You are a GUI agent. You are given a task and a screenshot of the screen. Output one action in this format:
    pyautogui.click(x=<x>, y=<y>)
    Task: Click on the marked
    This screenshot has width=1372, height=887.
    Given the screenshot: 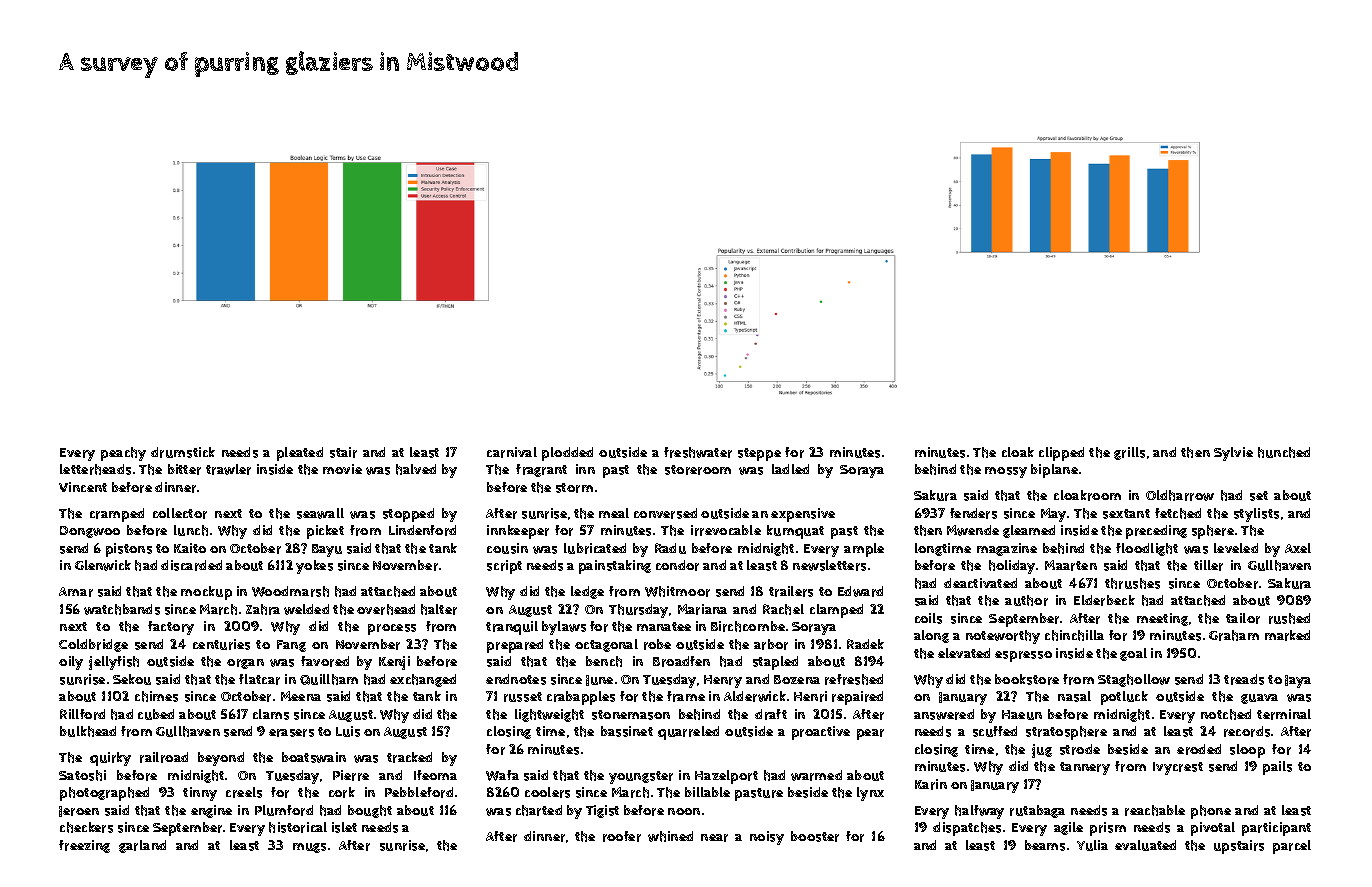 What is the action you would take?
    pyautogui.click(x=1287, y=635)
